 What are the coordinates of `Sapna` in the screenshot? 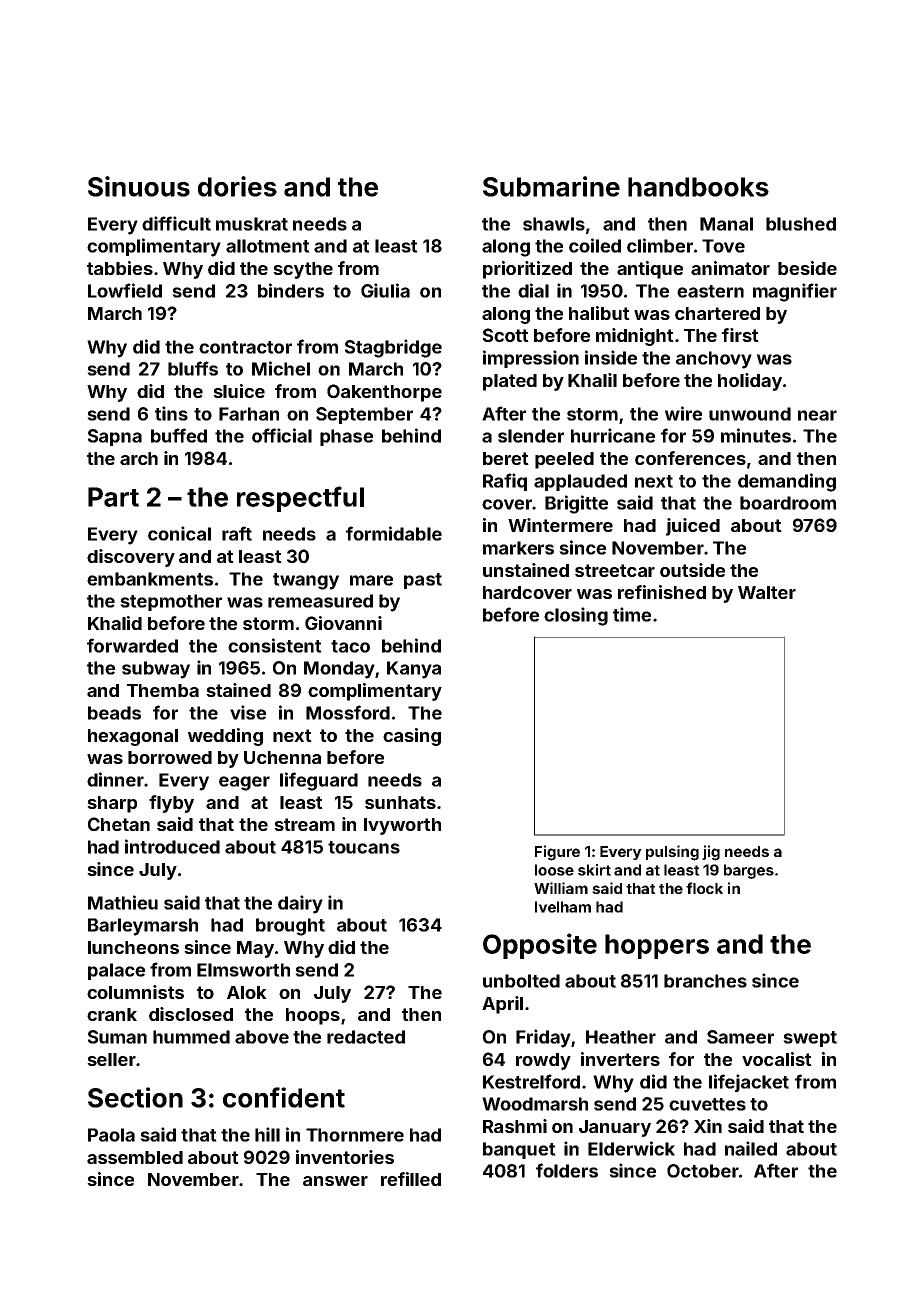 It's located at (115, 437).
